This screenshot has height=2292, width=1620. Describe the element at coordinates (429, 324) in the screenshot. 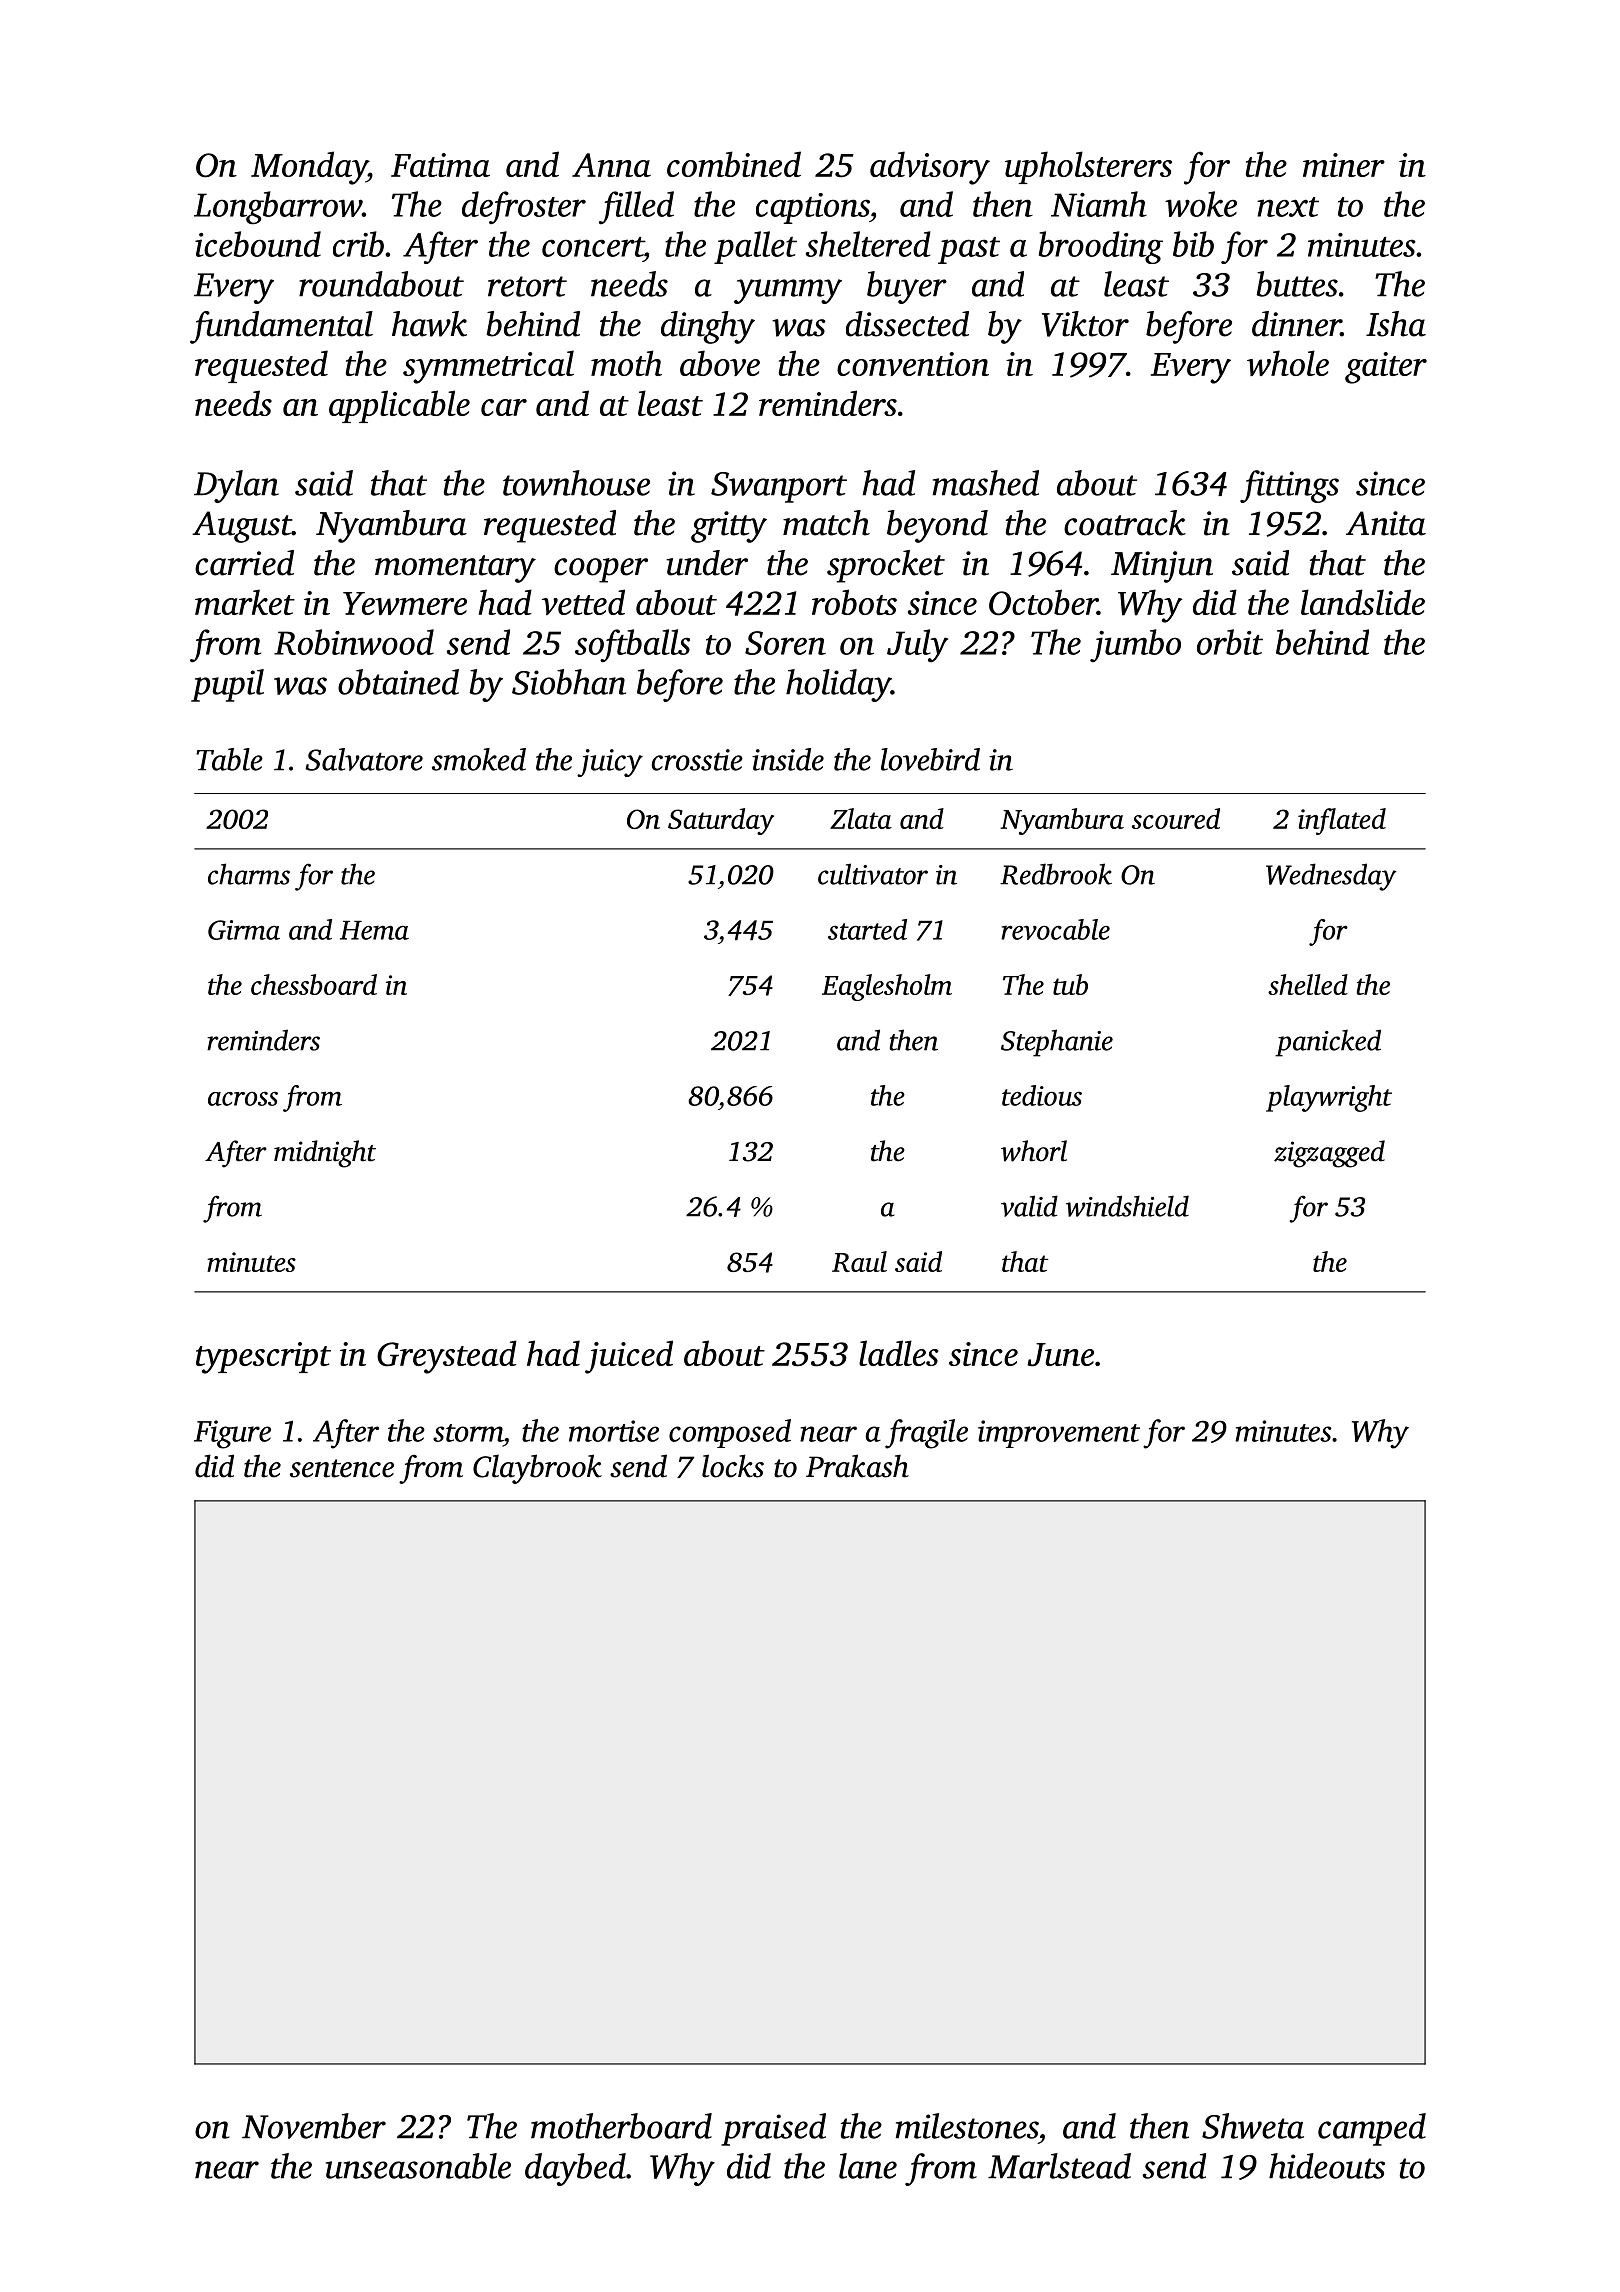

I see `hawk` at that location.
